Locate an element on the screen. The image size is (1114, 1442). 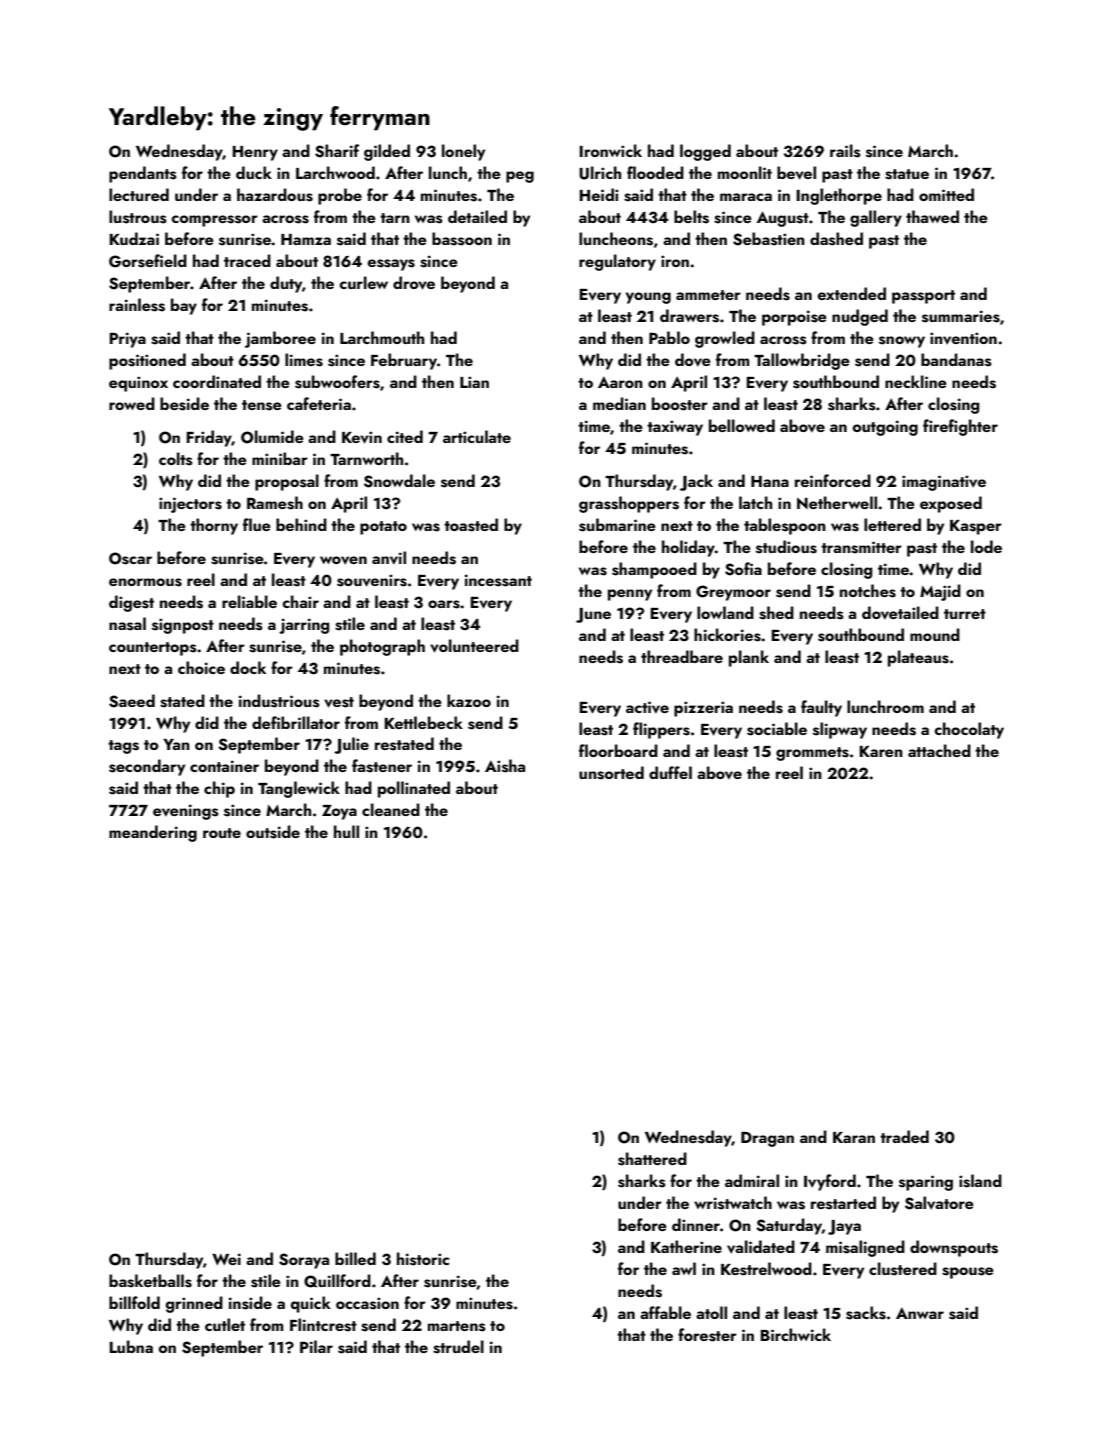
Sharif is located at coordinates (337, 151).
